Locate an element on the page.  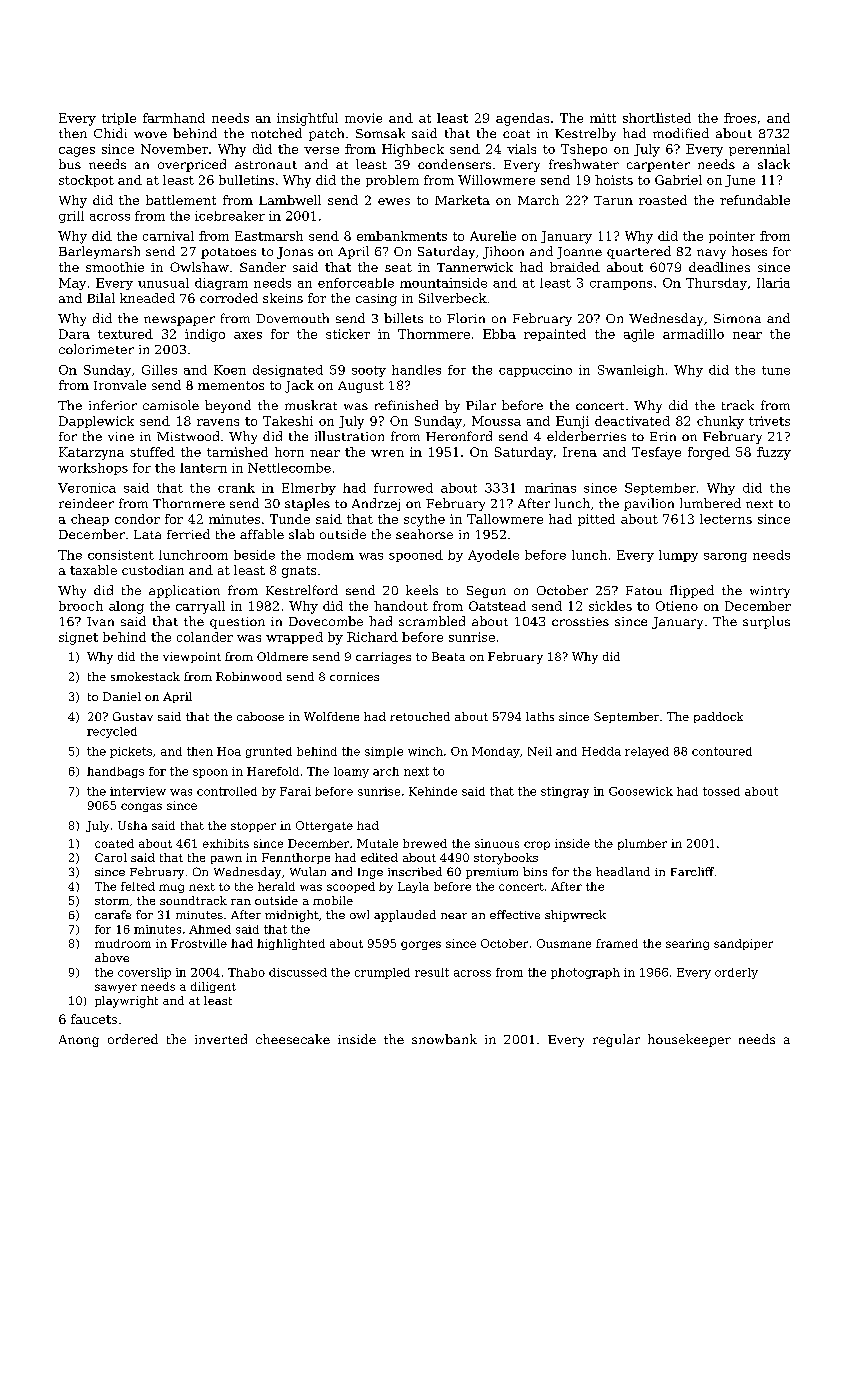
froes is located at coordinates (740, 118).
